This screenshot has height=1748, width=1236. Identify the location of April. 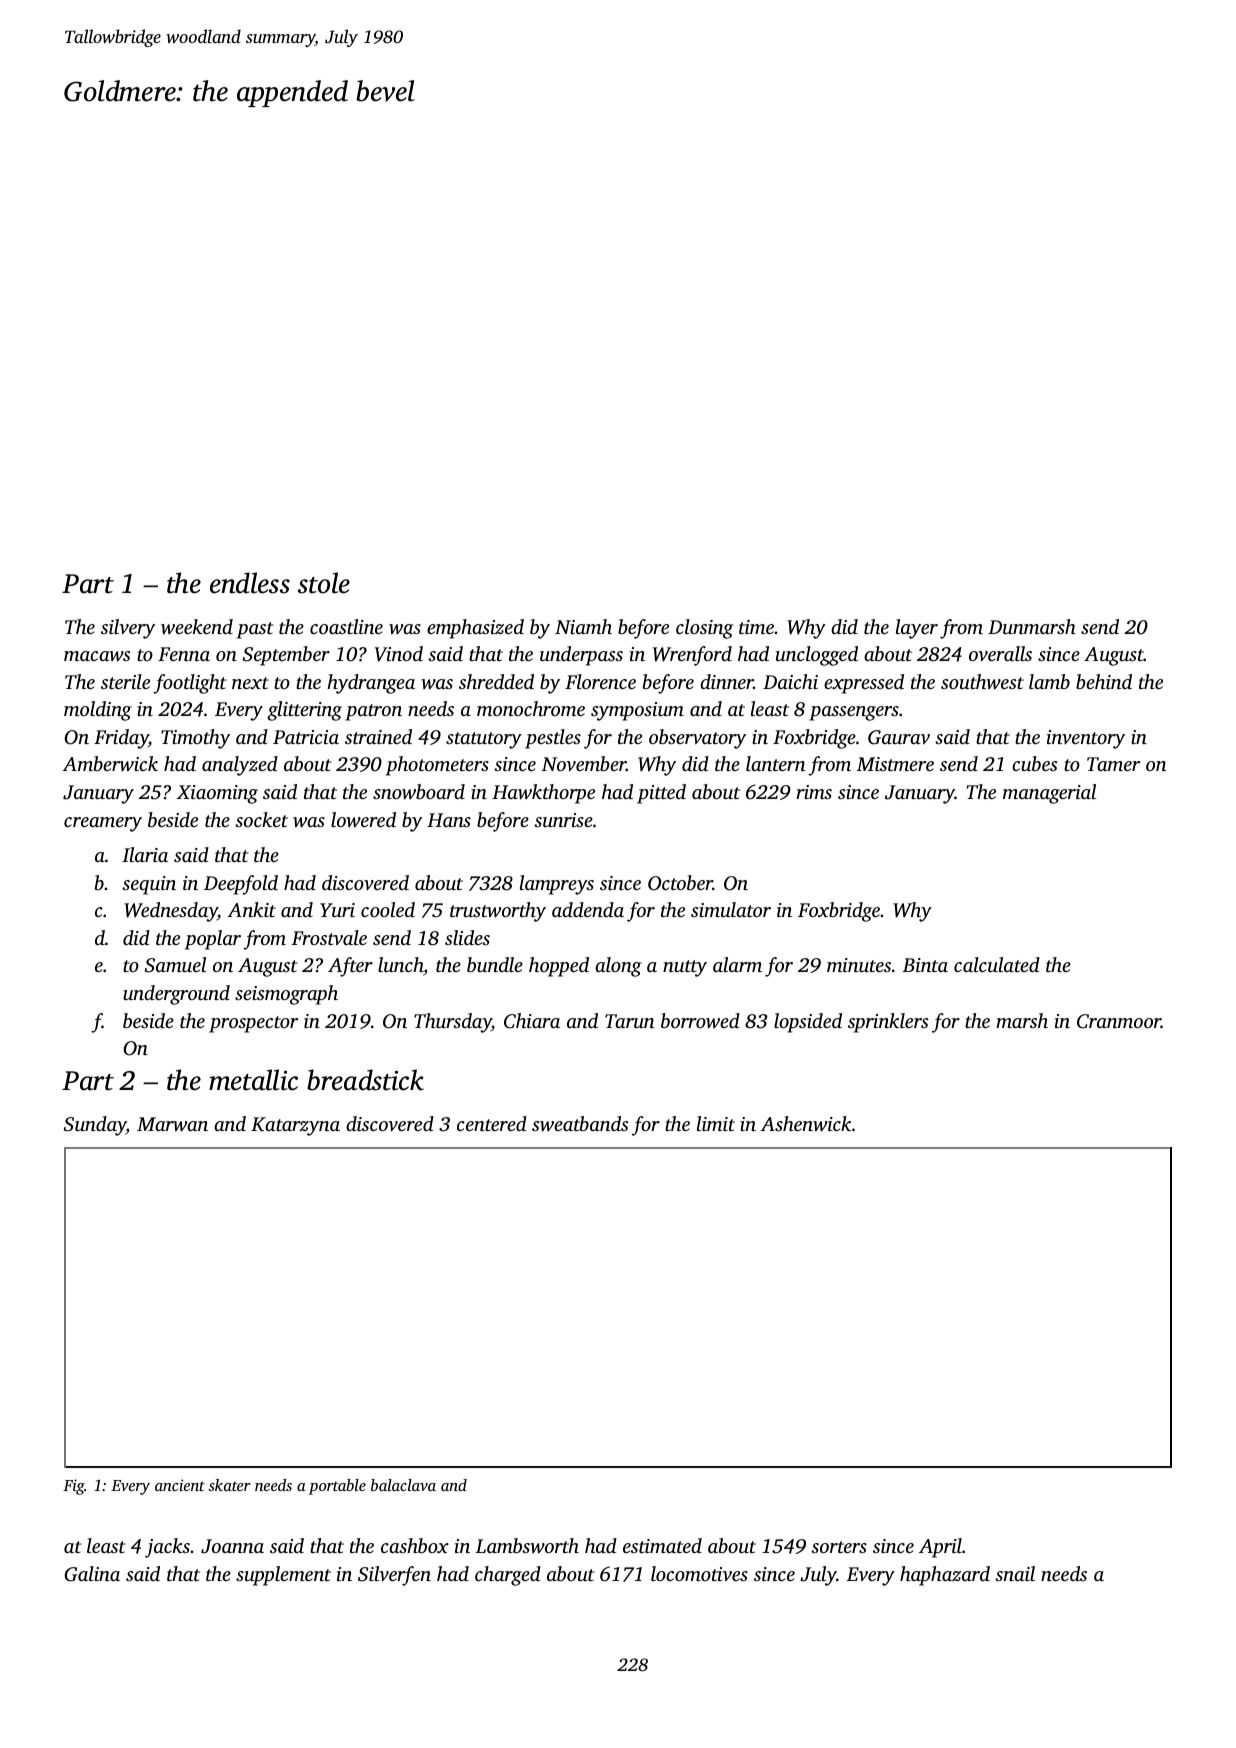
(940, 1548).
